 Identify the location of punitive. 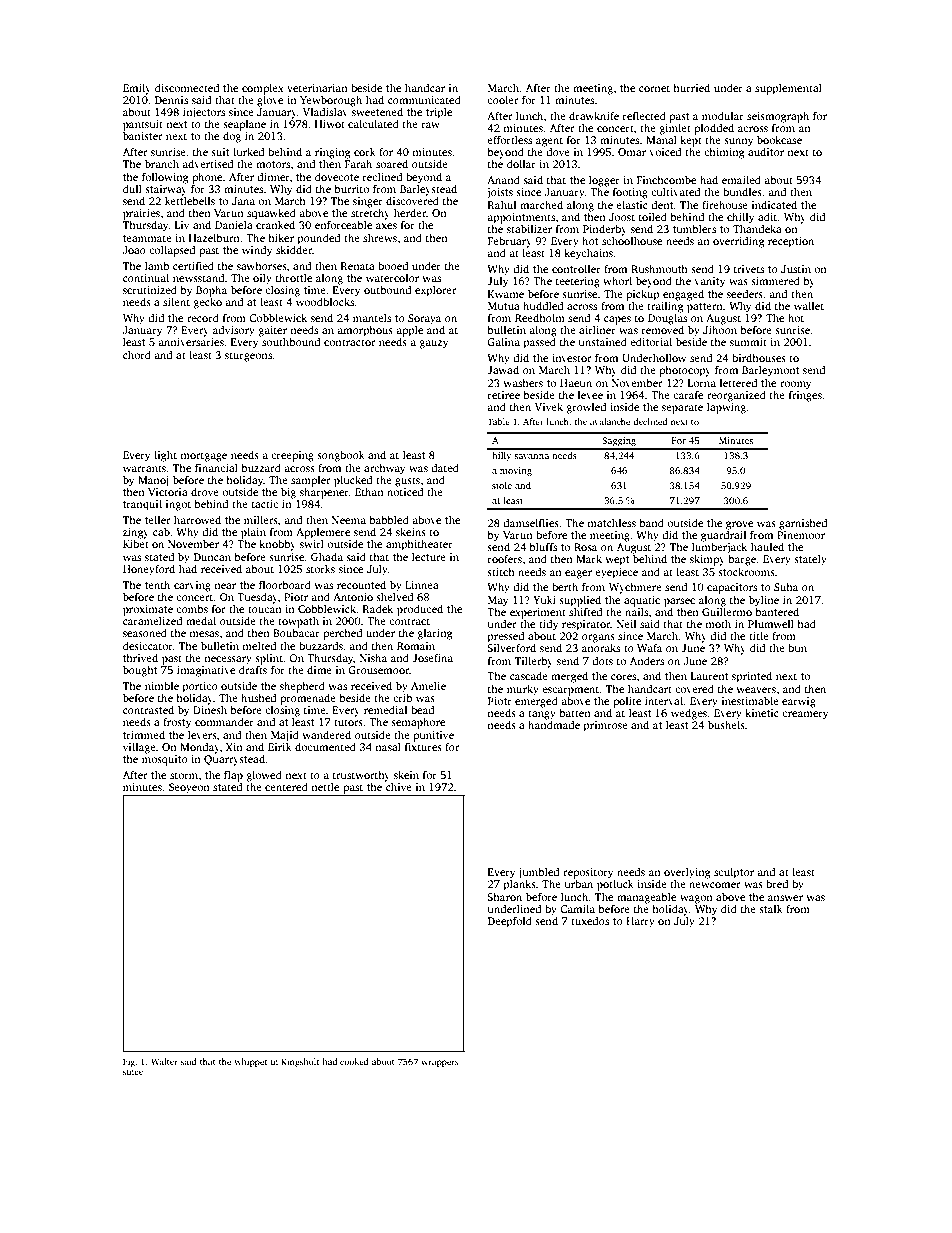
(433, 736).
